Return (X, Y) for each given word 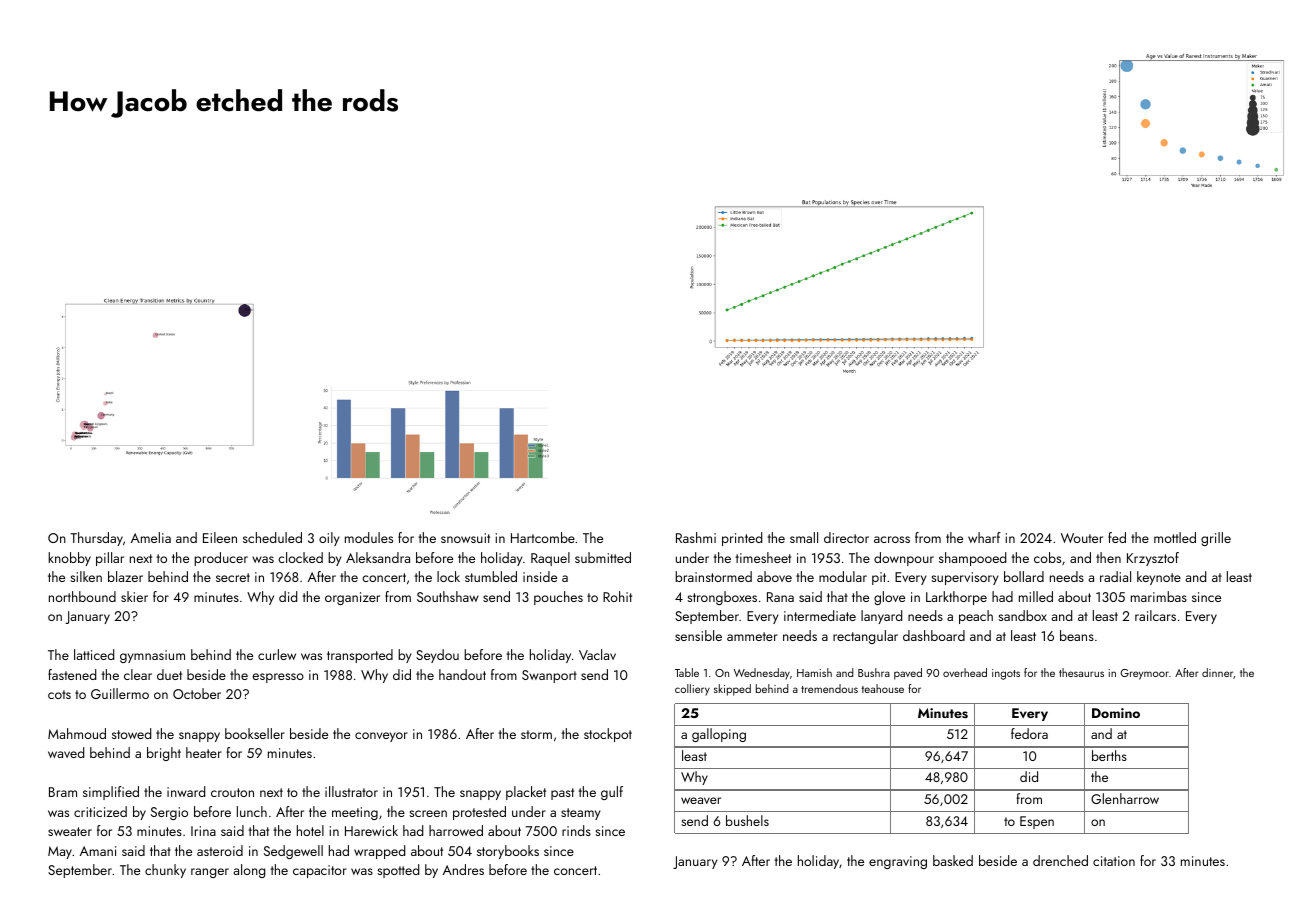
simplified (111, 793)
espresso (278, 678)
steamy (580, 814)
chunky (165, 871)
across (892, 539)
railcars (1155, 615)
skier (134, 596)
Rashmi (696, 537)
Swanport (549, 676)
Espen (1037, 822)
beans (1077, 635)
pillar (110, 559)
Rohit (617, 596)
